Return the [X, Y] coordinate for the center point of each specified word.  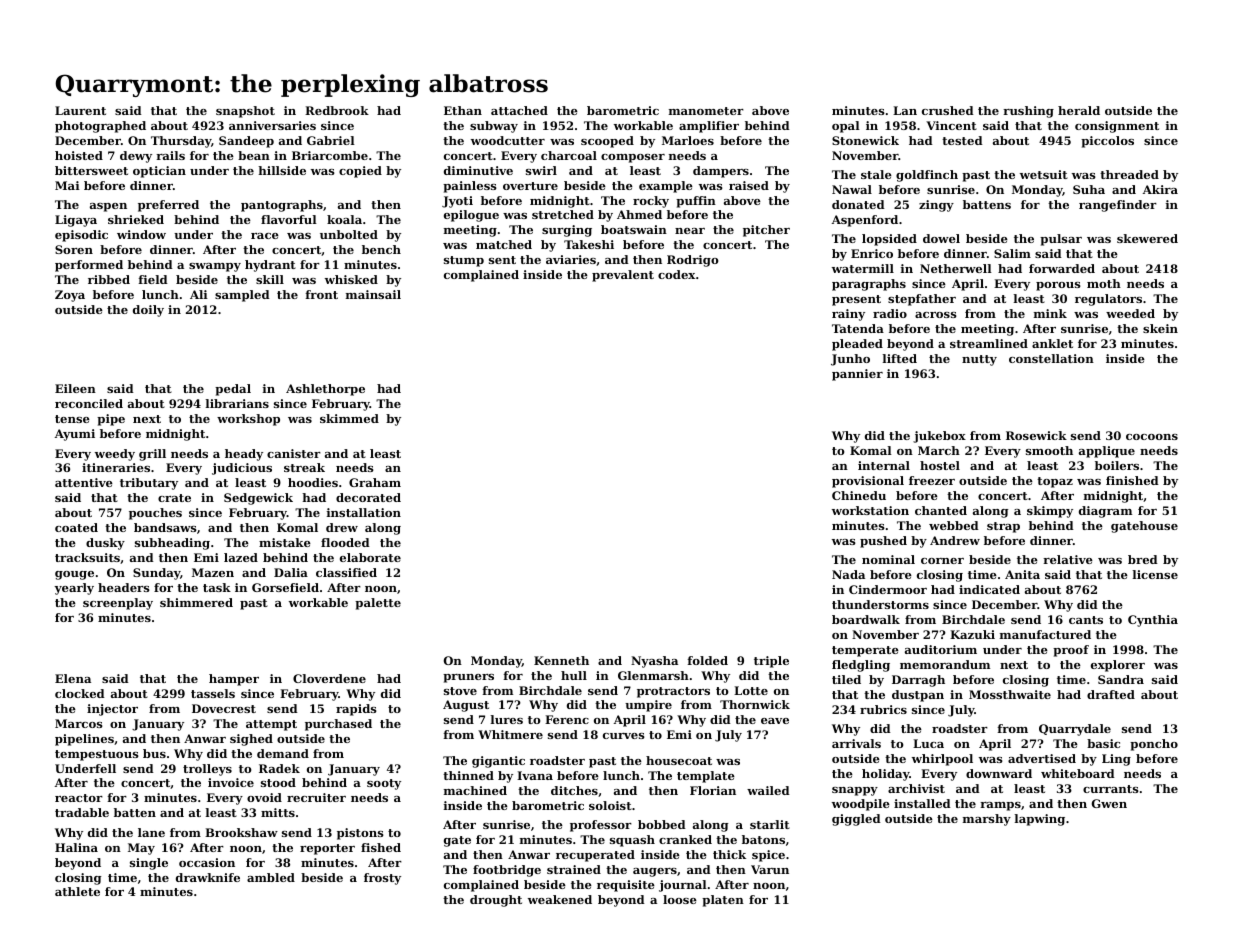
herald [1079, 110]
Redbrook [337, 110]
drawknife [208, 877]
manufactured [1045, 634]
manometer [706, 111]
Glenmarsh [653, 675]
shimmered [196, 602]
